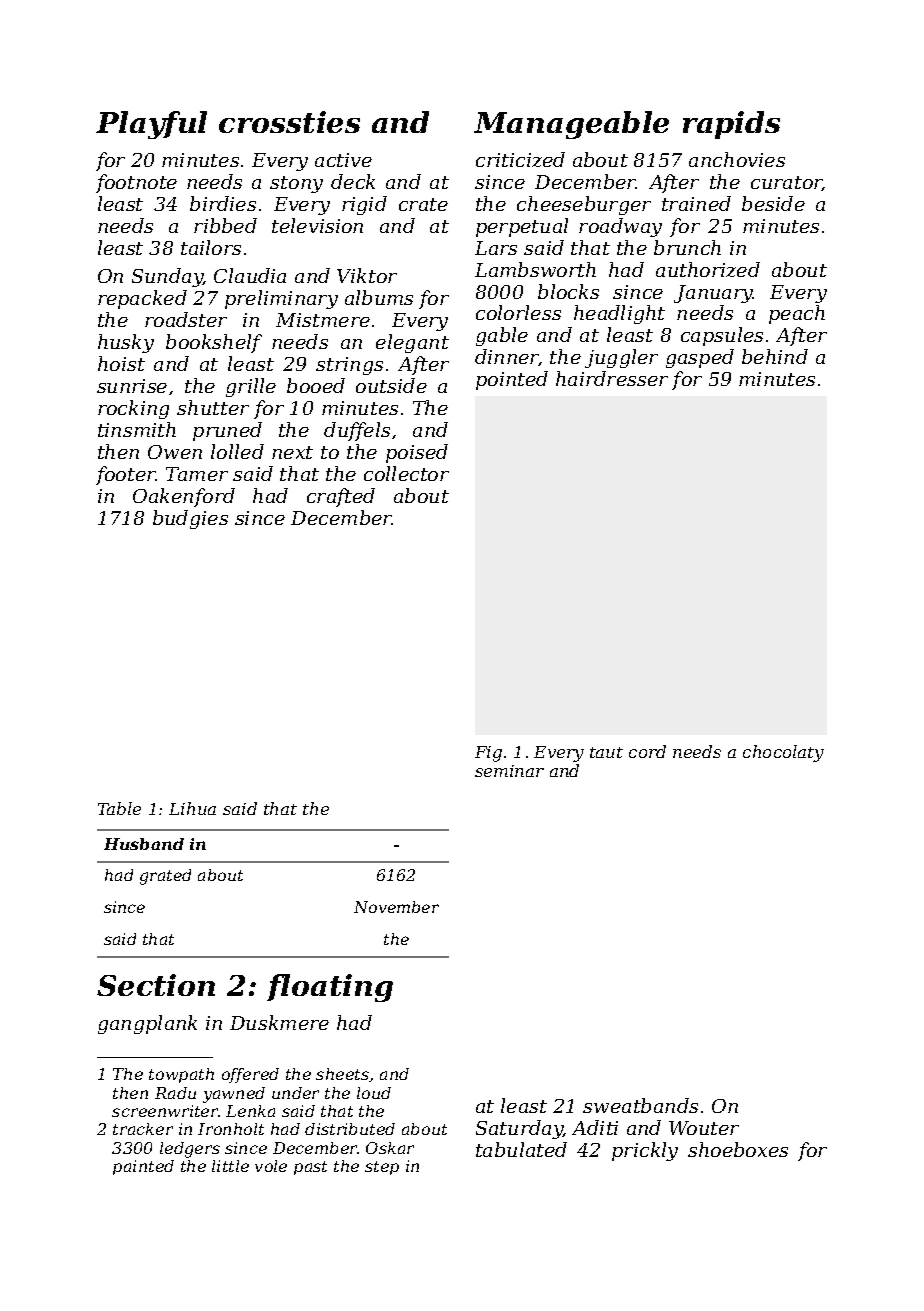 This screenshot has height=1311, width=924. I want to click on Fig, so click(488, 754).
